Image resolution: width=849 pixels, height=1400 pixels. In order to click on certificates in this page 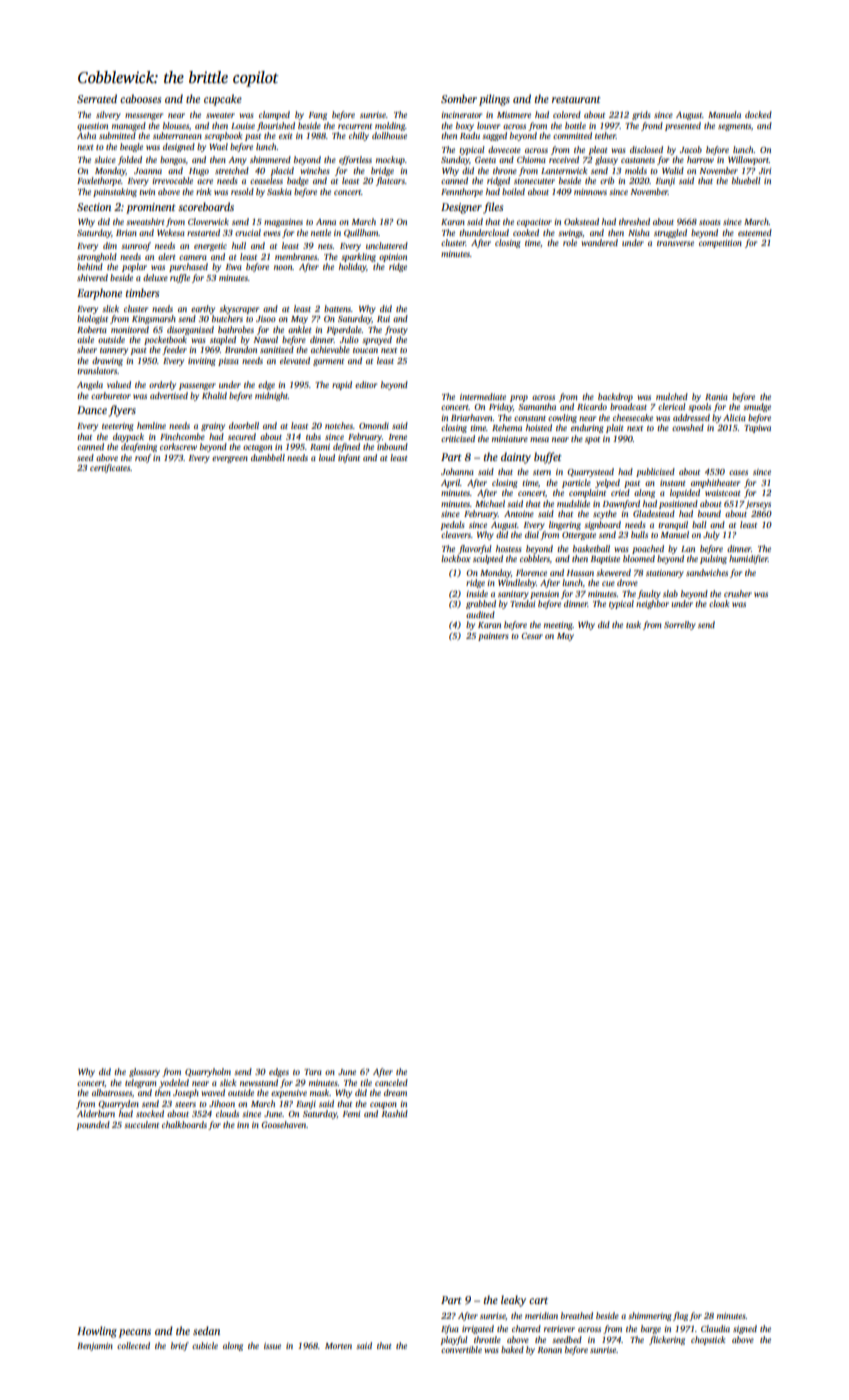, I will do `click(110, 468)`.
